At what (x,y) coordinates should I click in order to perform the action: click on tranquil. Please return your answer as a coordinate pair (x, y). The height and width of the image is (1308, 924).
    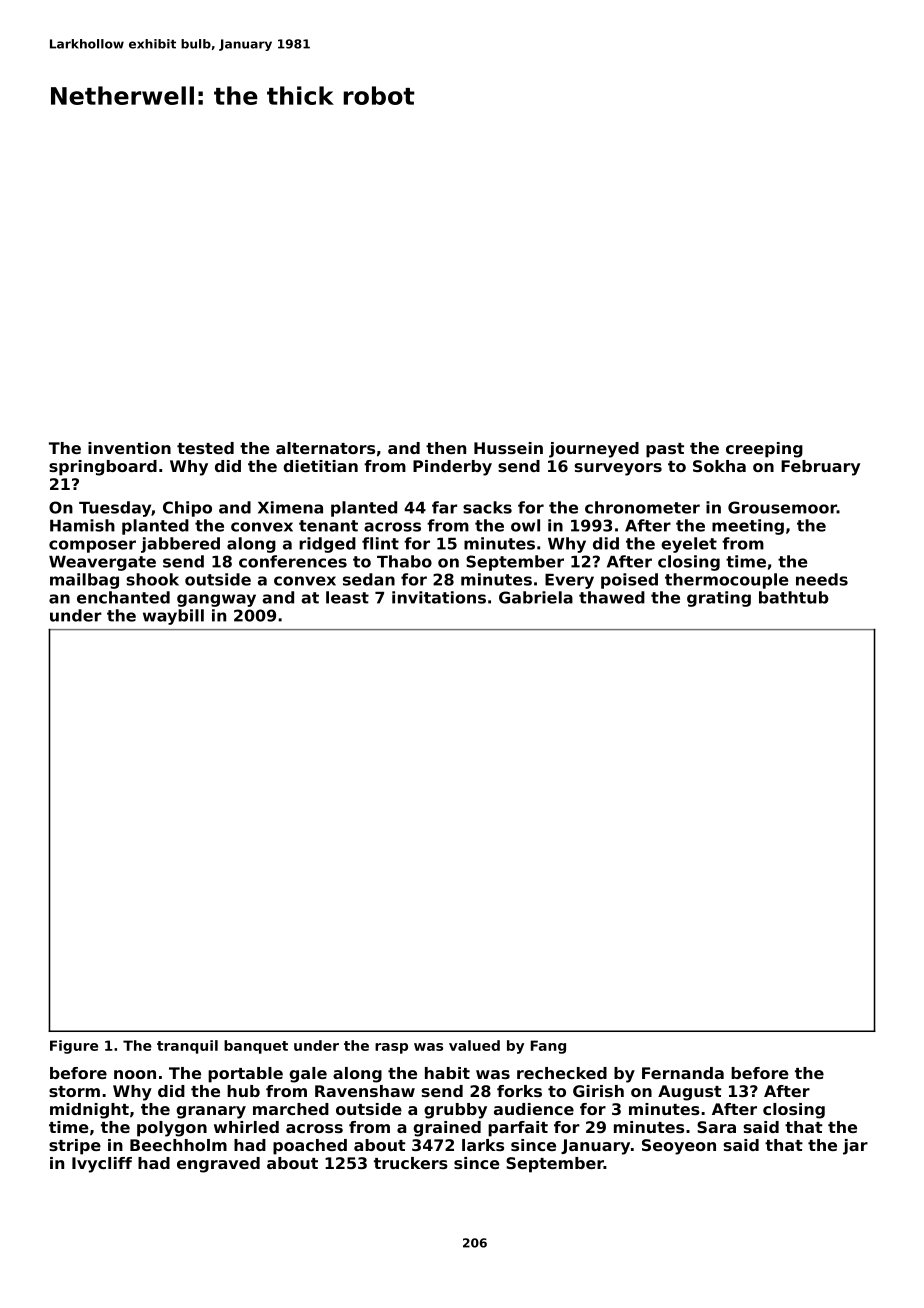
    Looking at the image, I should click on (187, 1047).
